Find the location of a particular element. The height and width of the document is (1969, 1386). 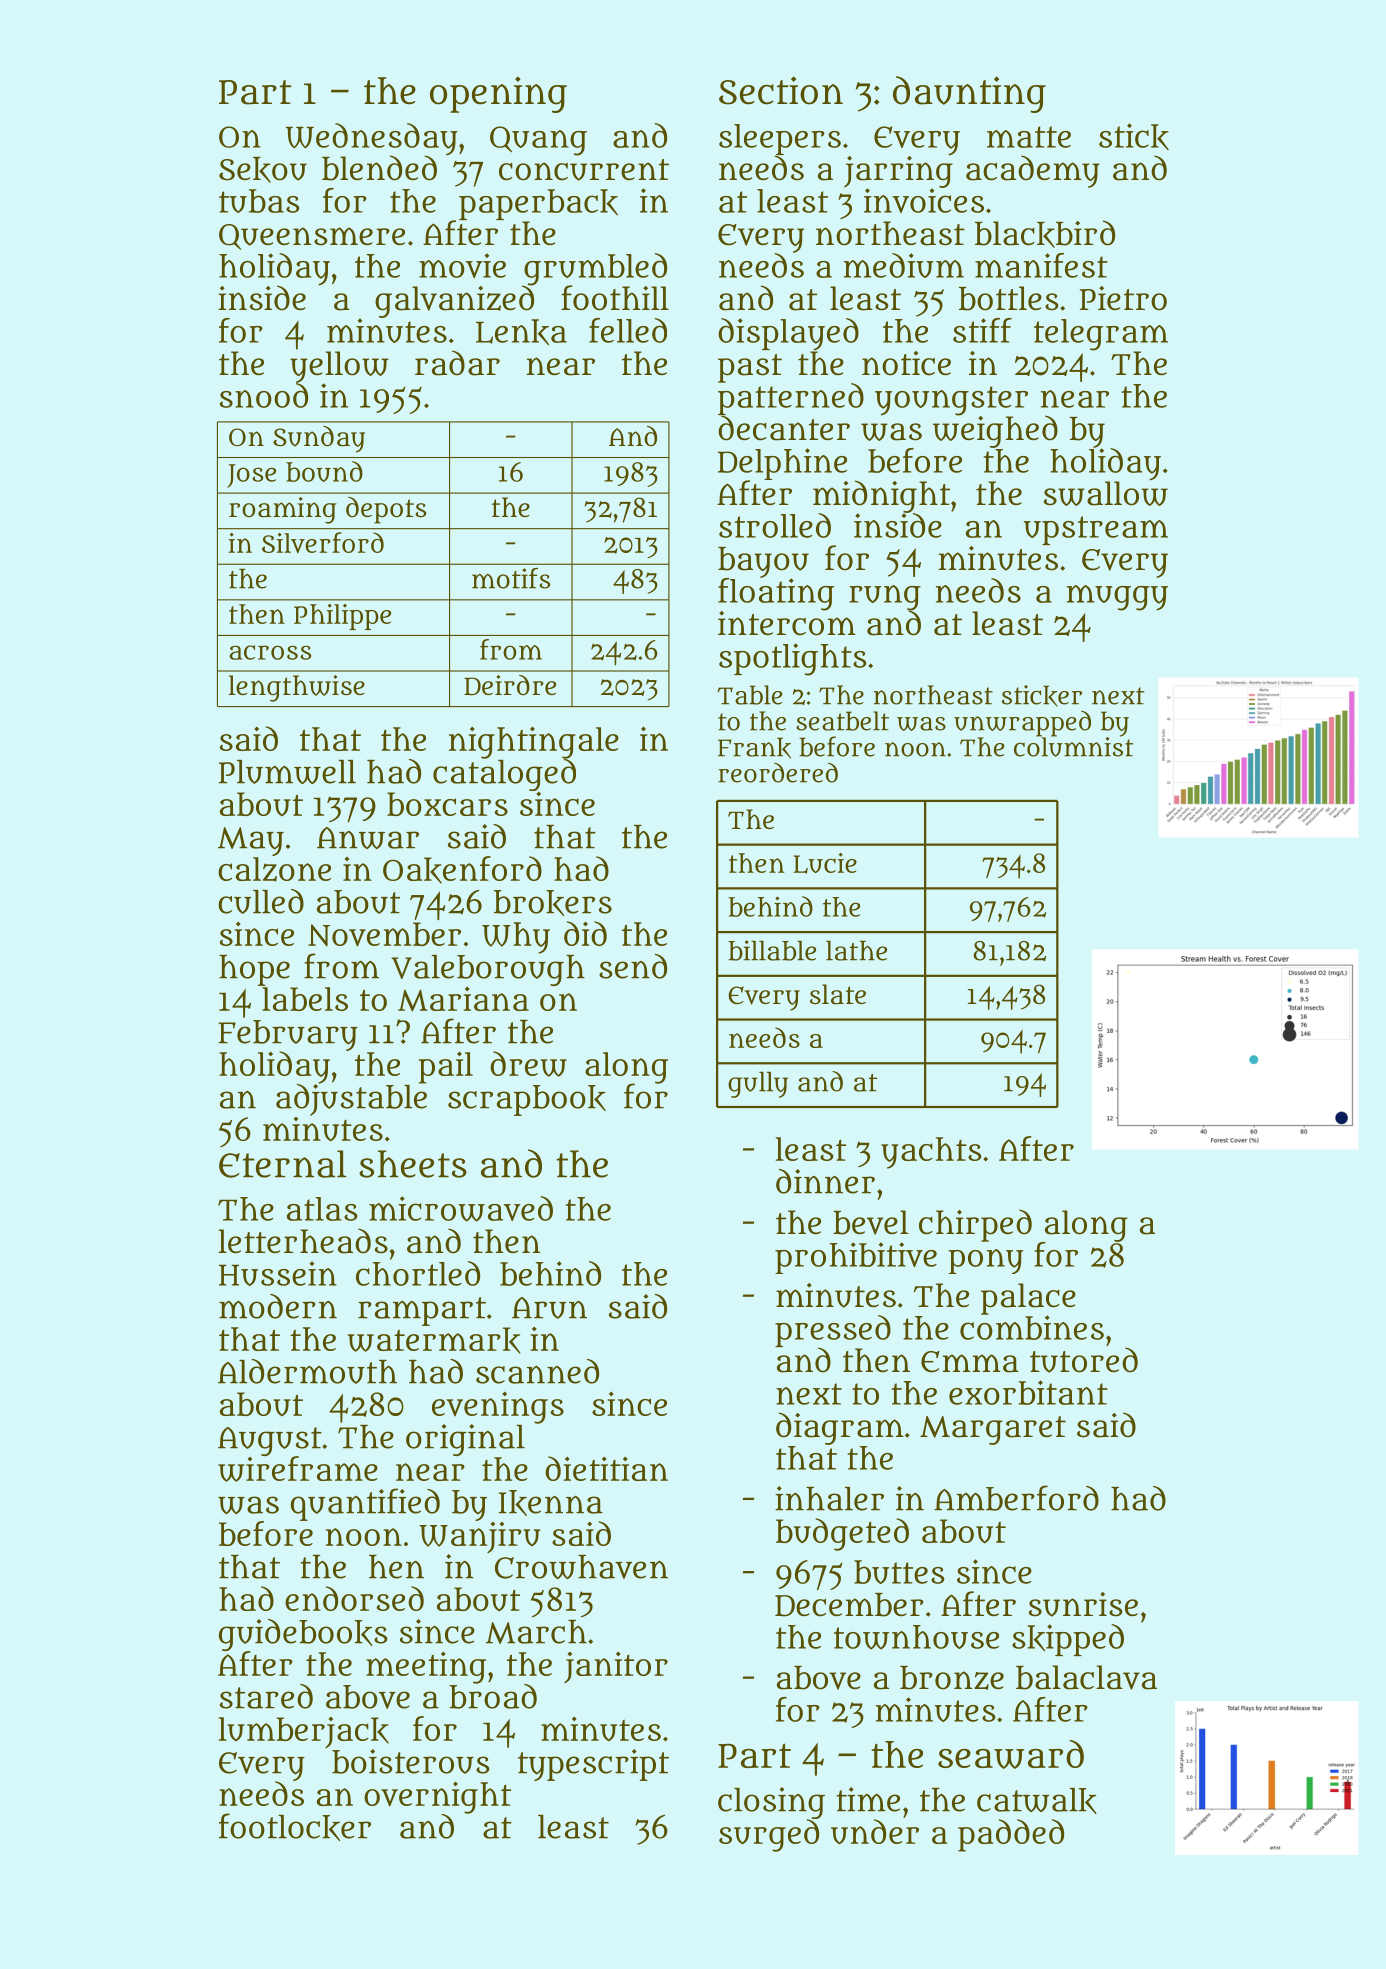

columnist is located at coordinates (1073, 747).
